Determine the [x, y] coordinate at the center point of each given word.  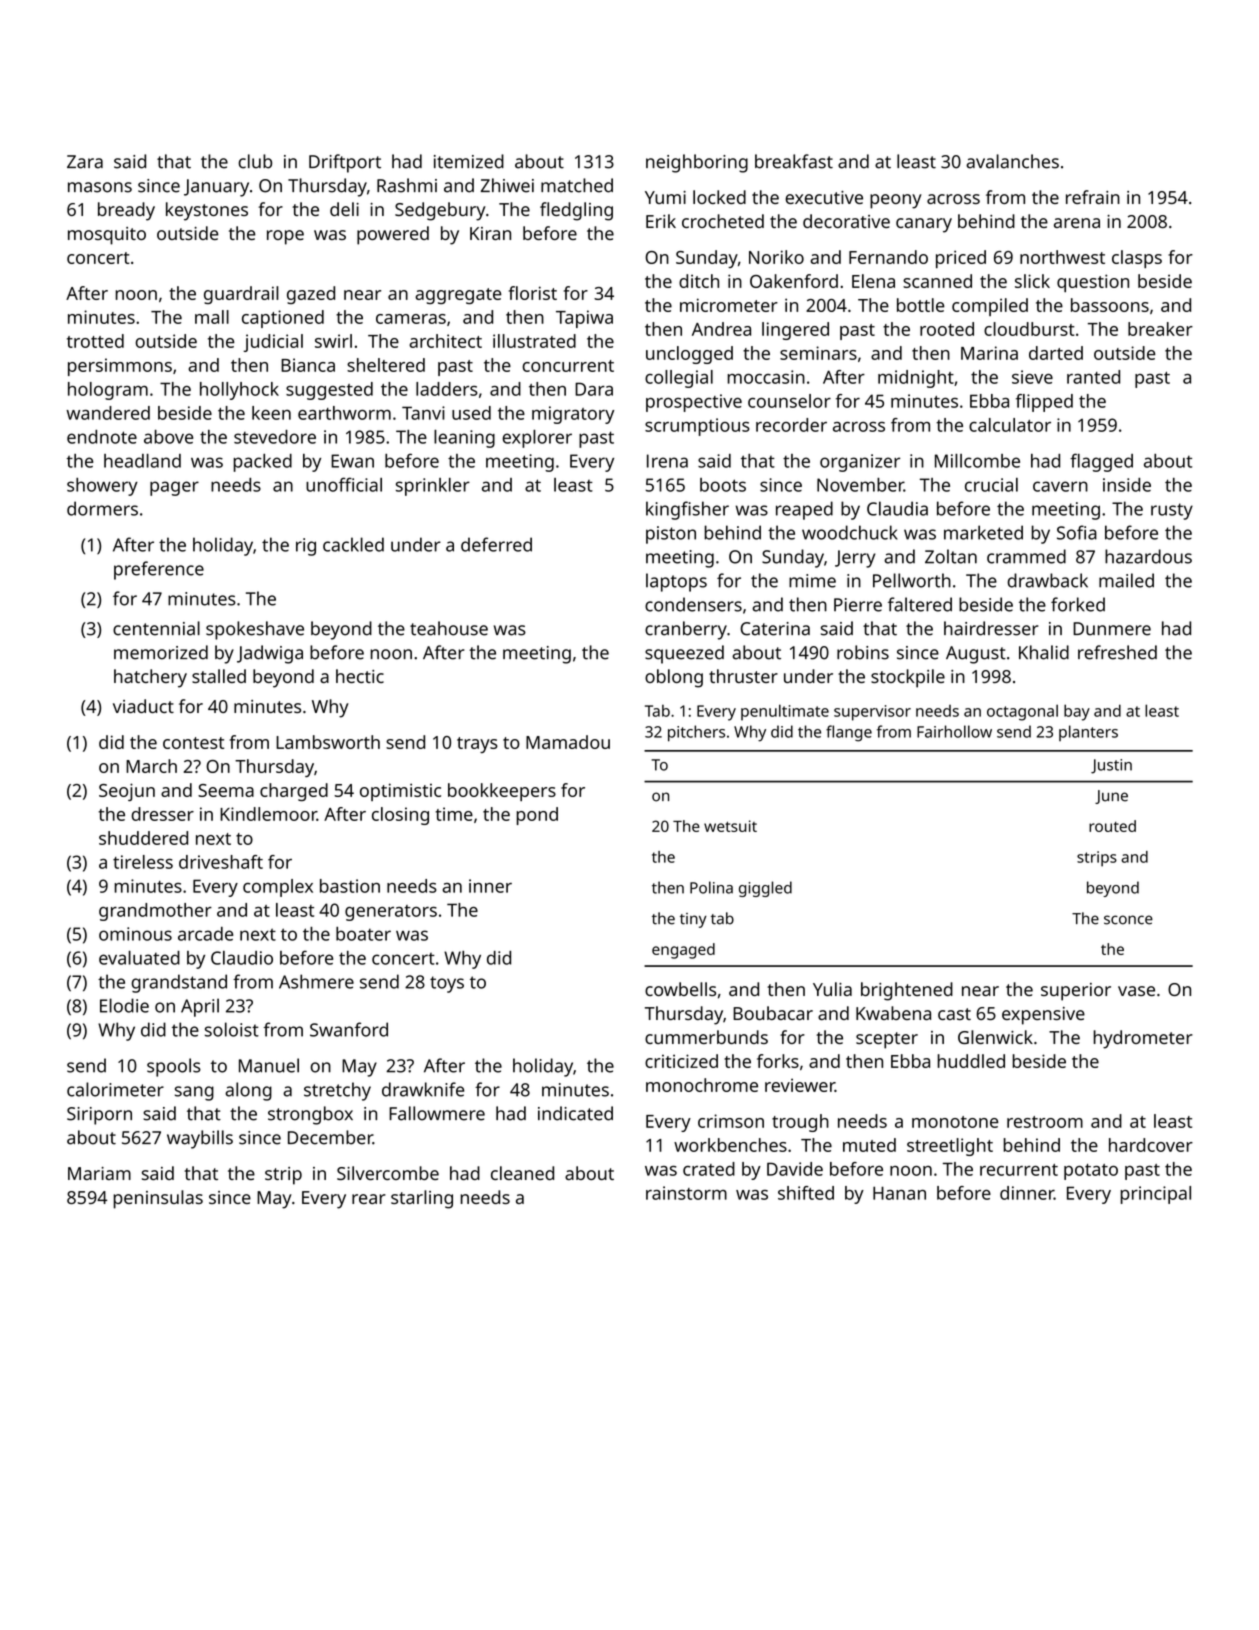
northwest [1062, 257]
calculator [1010, 425]
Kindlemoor [268, 814]
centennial [156, 628]
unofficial [344, 484]
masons [100, 187]
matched [577, 185]
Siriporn [99, 1116]
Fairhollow [954, 731]
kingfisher [687, 510]
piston [671, 535]
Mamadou [568, 742]
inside [1127, 485]
